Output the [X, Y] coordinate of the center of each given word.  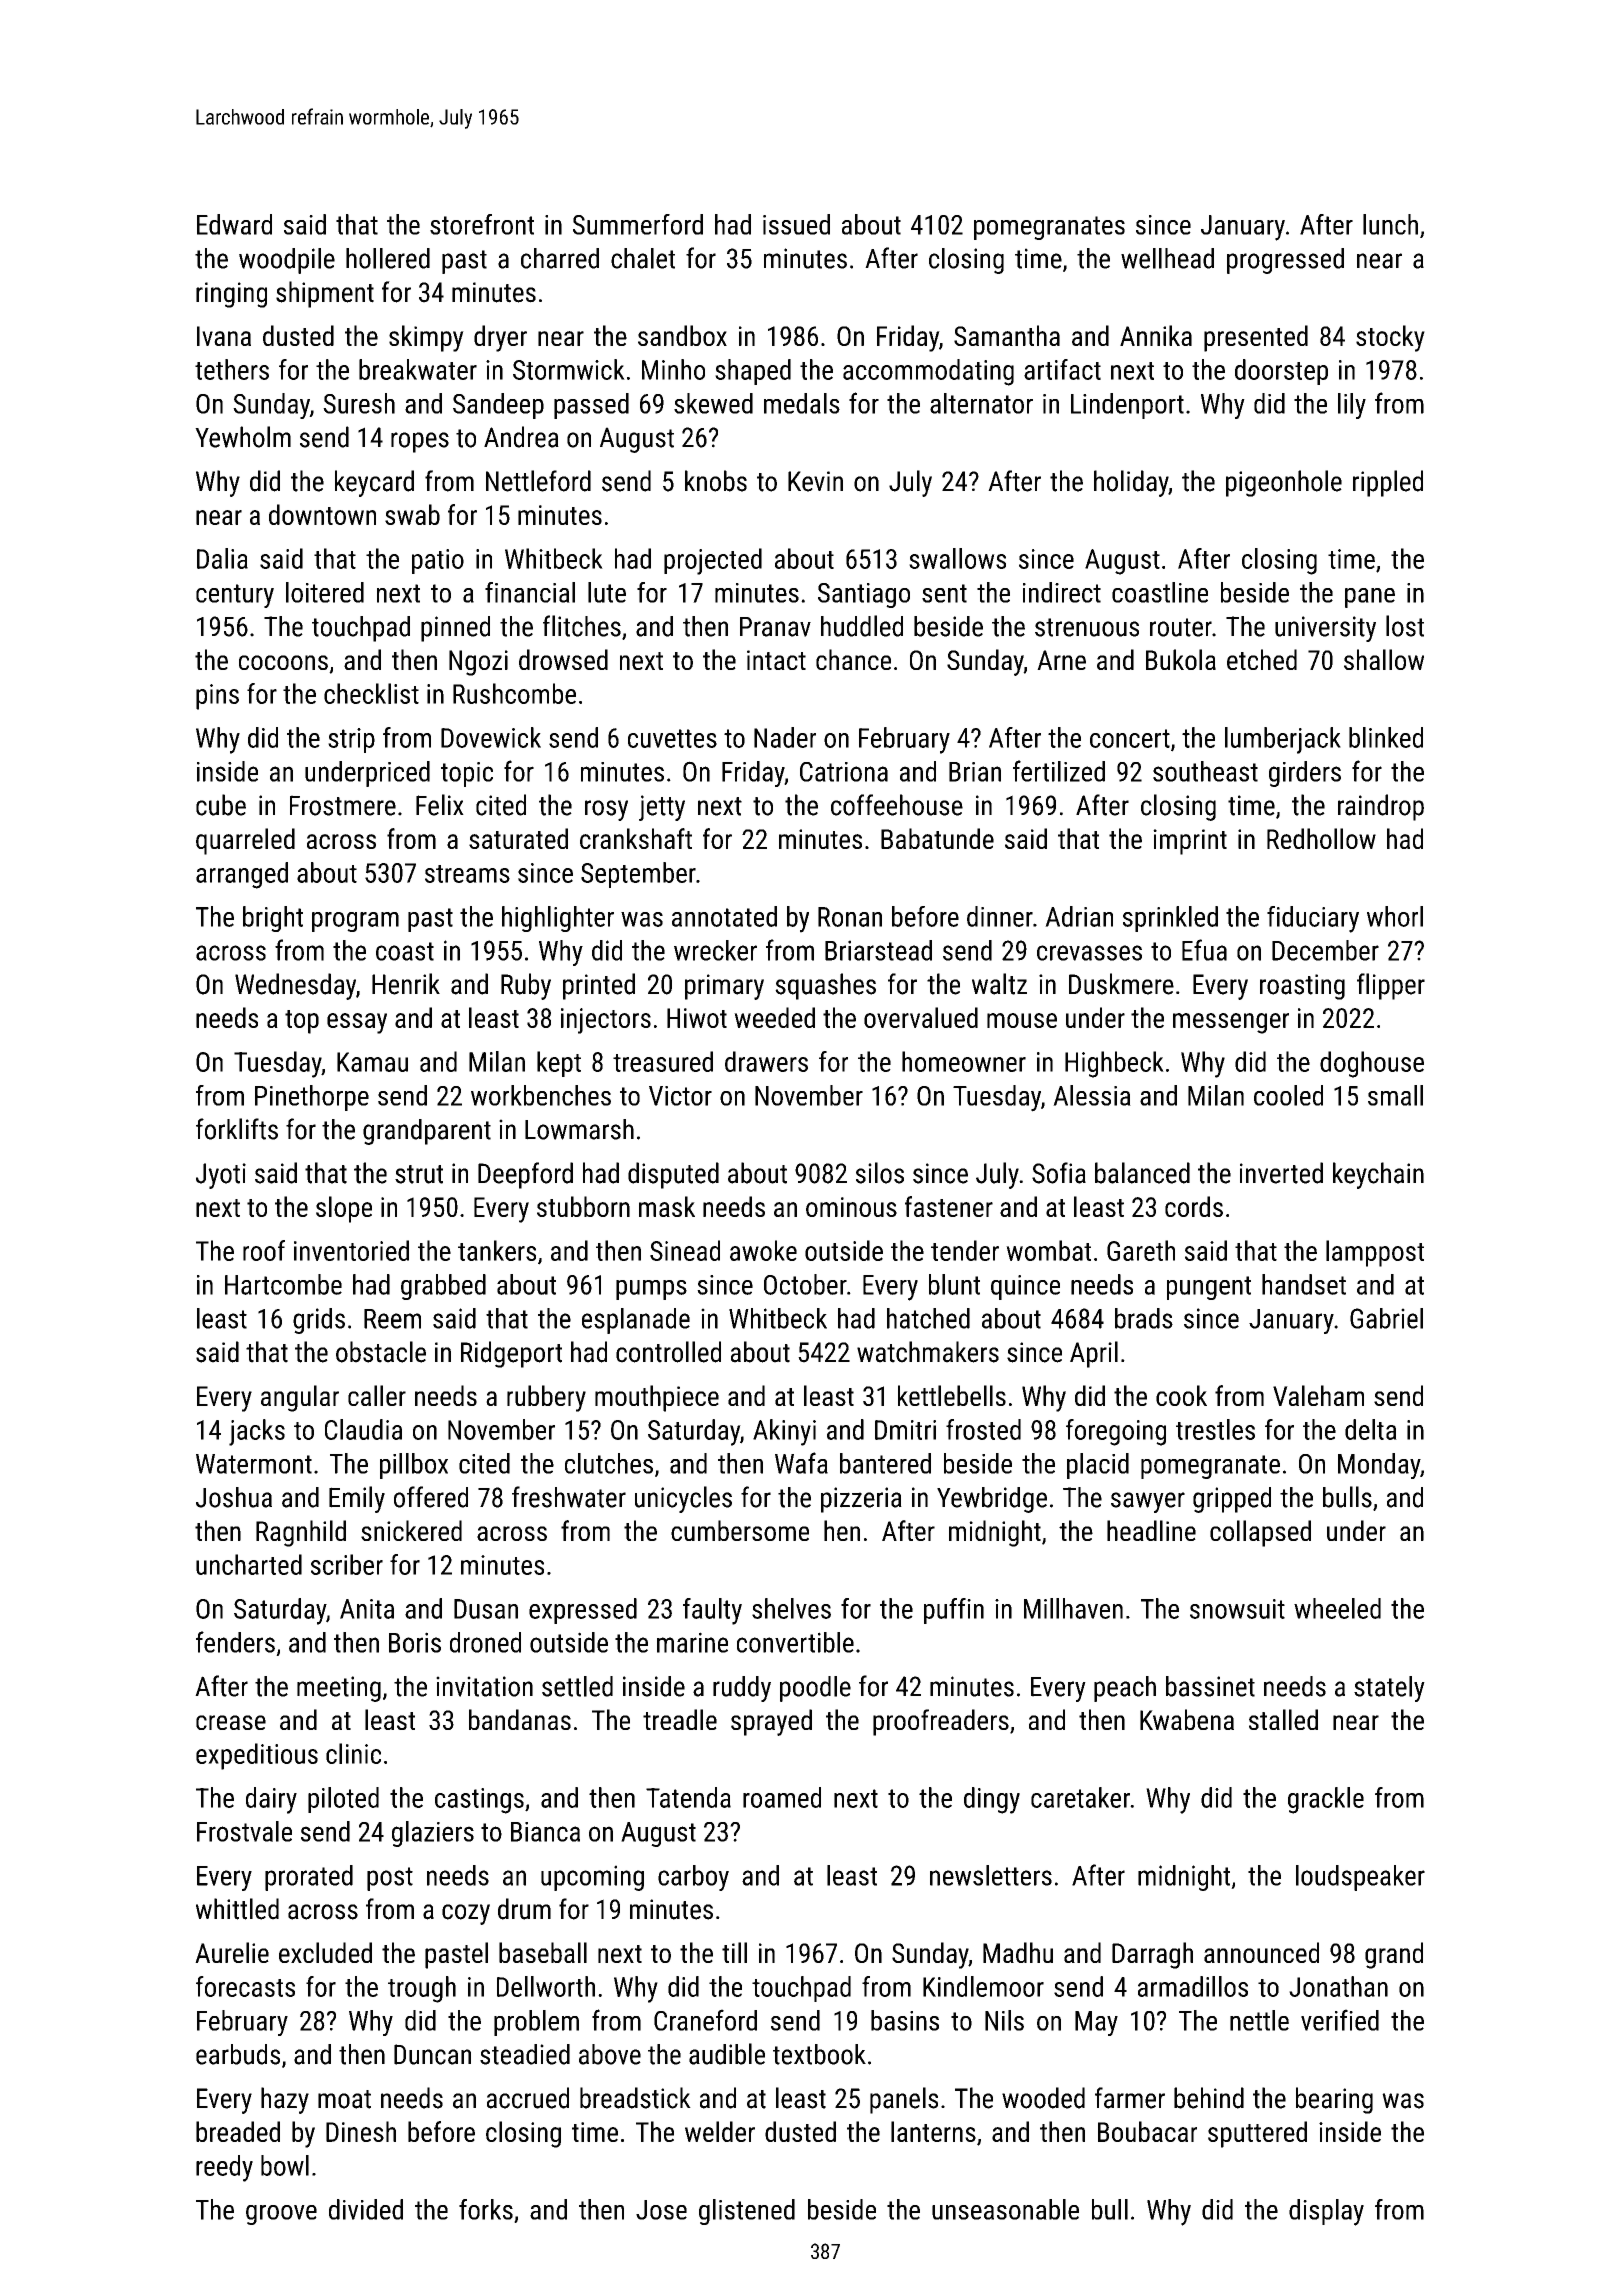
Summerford [638, 224]
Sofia [1059, 1173]
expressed [583, 1611]
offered [431, 1497]
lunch [1390, 224]
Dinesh [361, 2131]
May [1096, 2023]
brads [1144, 1318]
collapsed [1260, 1533]
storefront [482, 224]
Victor [680, 1096]
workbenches [541, 1095]
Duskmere [1121, 984]
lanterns [933, 2131]
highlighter [558, 919]
